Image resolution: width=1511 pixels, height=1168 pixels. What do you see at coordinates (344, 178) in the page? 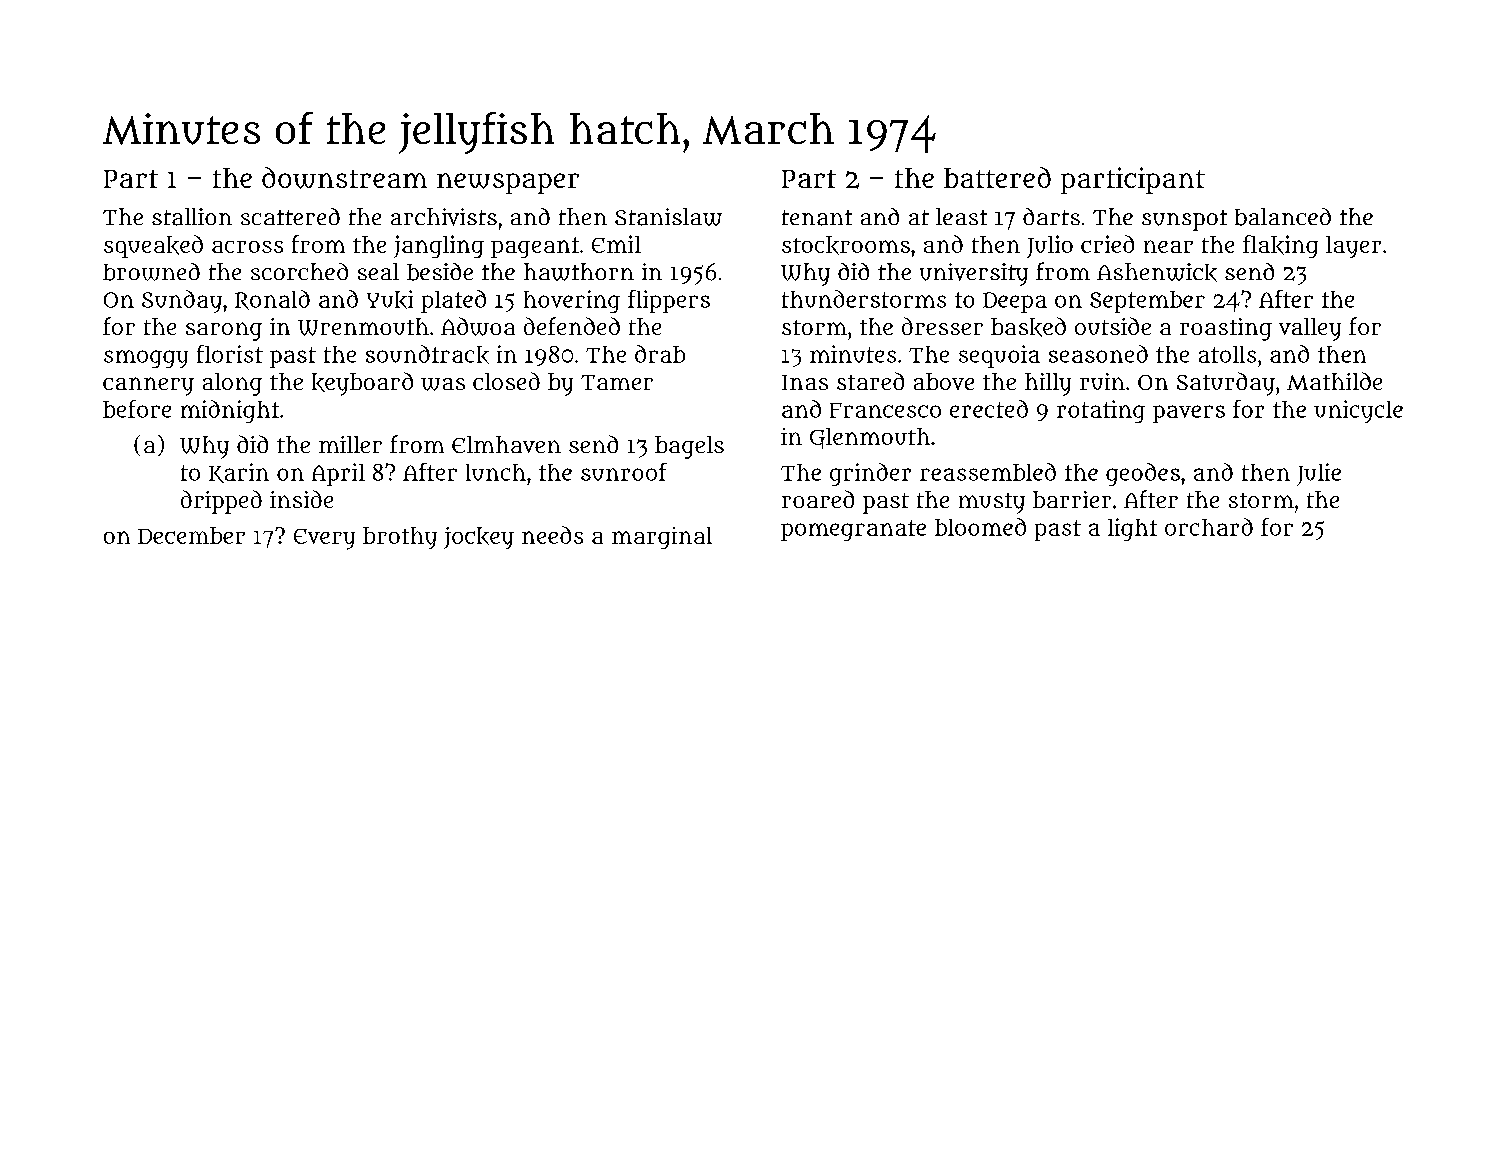
I see `downstream` at bounding box center [344, 178].
